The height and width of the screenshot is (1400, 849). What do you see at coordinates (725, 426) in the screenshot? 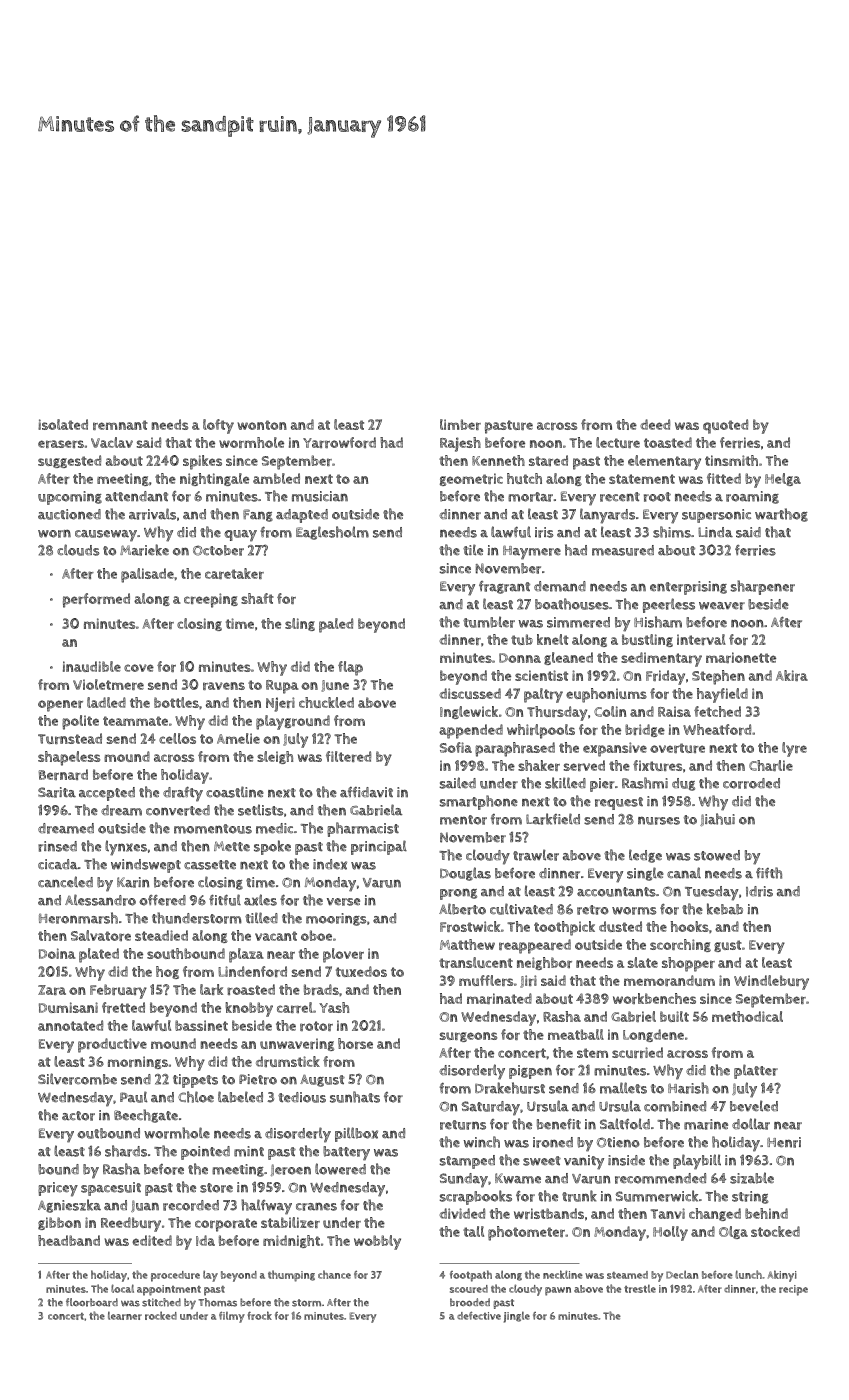
I see `quoted` at bounding box center [725, 426].
